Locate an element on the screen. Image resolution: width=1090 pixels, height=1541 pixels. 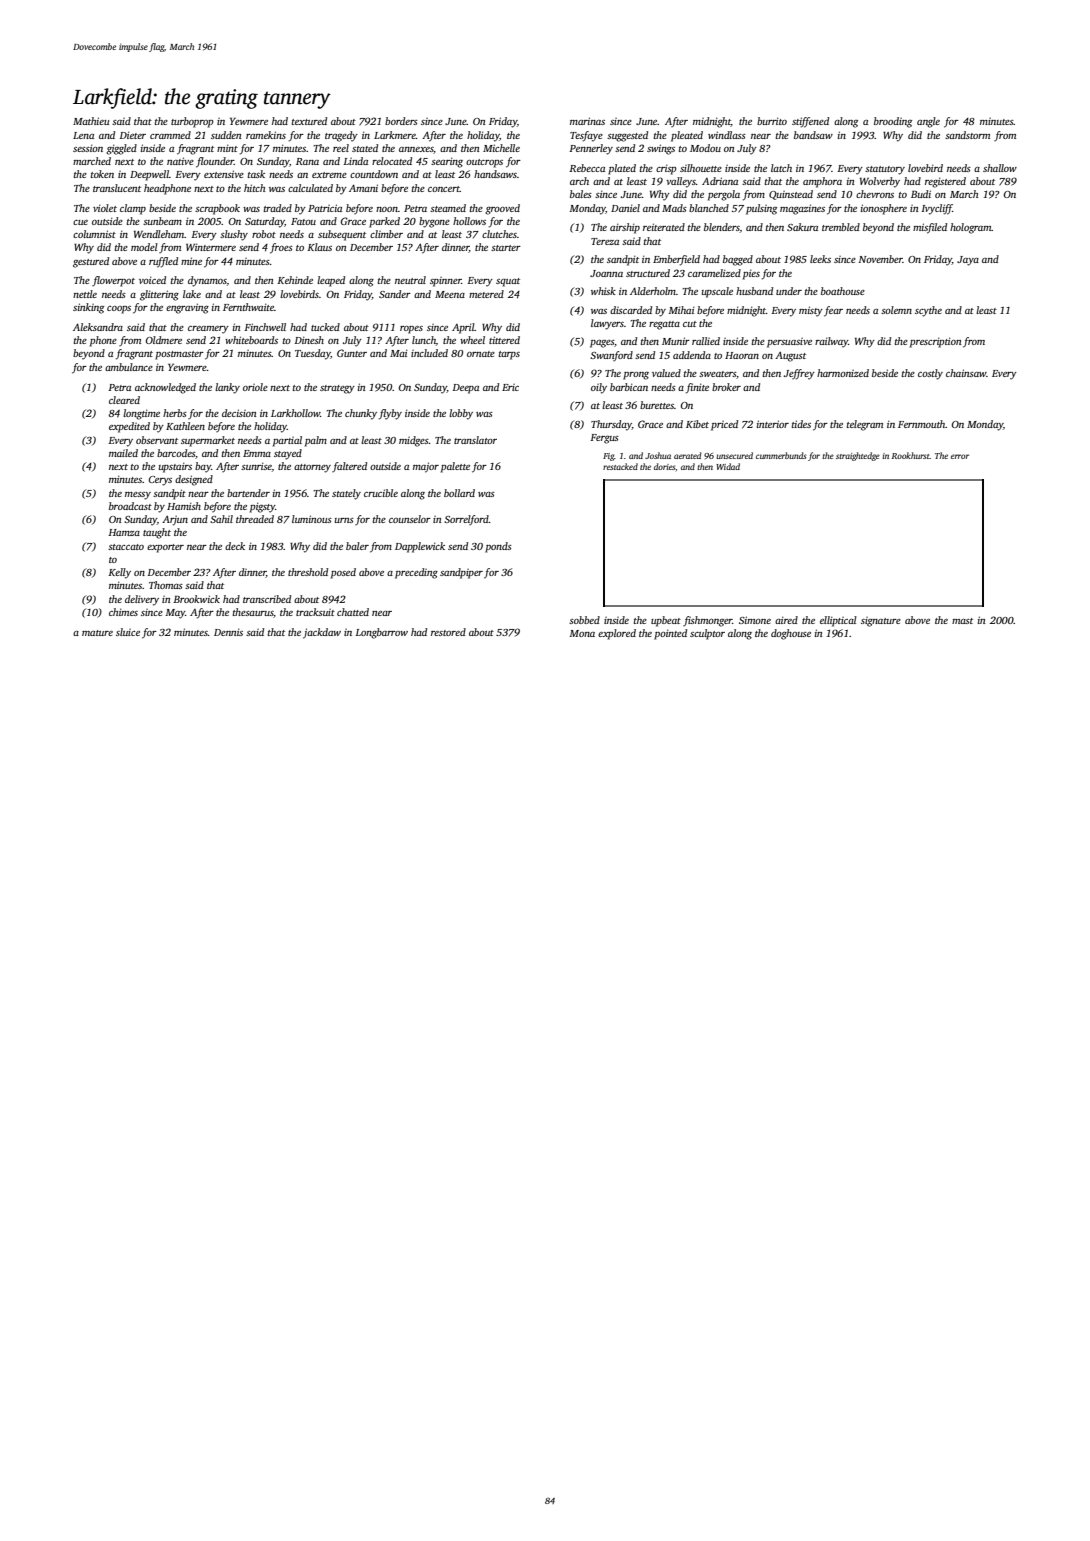
translucent is located at coordinates (117, 188).
